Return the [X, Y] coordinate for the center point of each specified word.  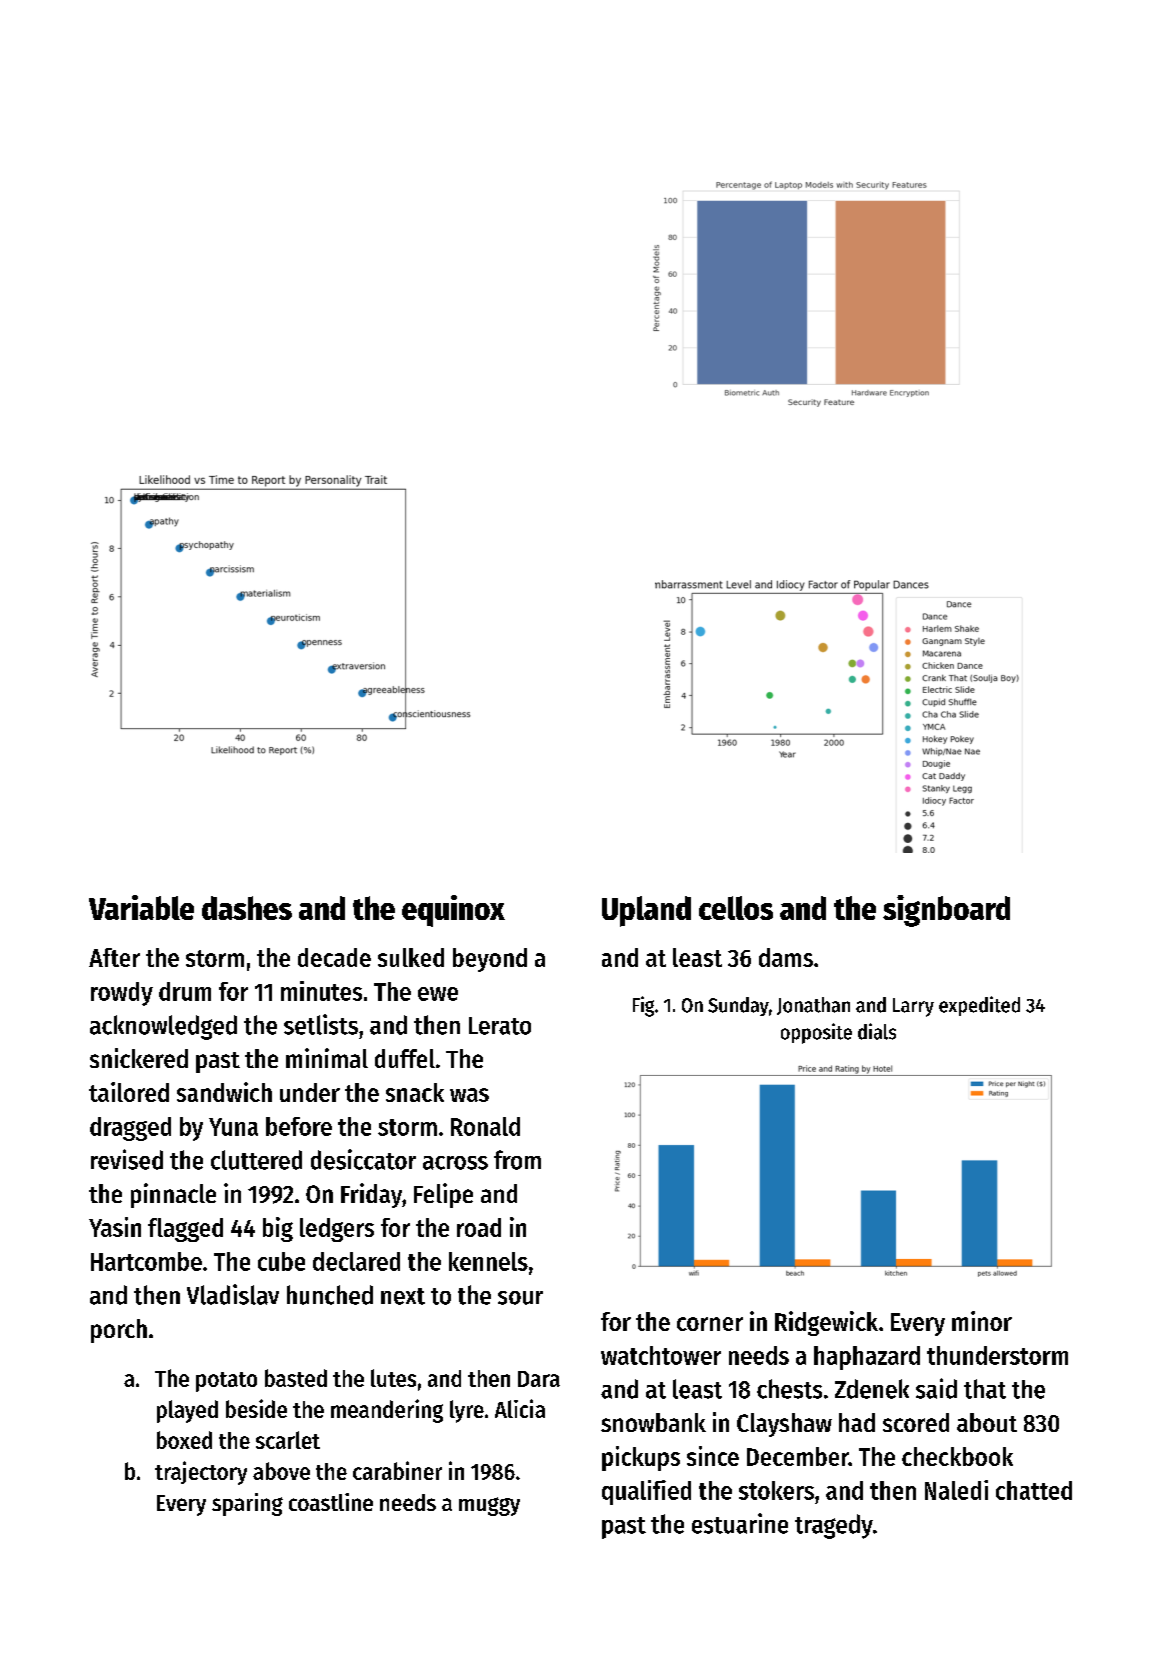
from [517, 1160]
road [479, 1227]
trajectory [201, 1473]
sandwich [224, 1092]
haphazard [867, 1358]
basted [296, 1378]
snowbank [653, 1422]
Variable [141, 907]
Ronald [485, 1126]
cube [281, 1261]
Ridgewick [826, 1323]
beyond [490, 960]
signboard [946, 911]
